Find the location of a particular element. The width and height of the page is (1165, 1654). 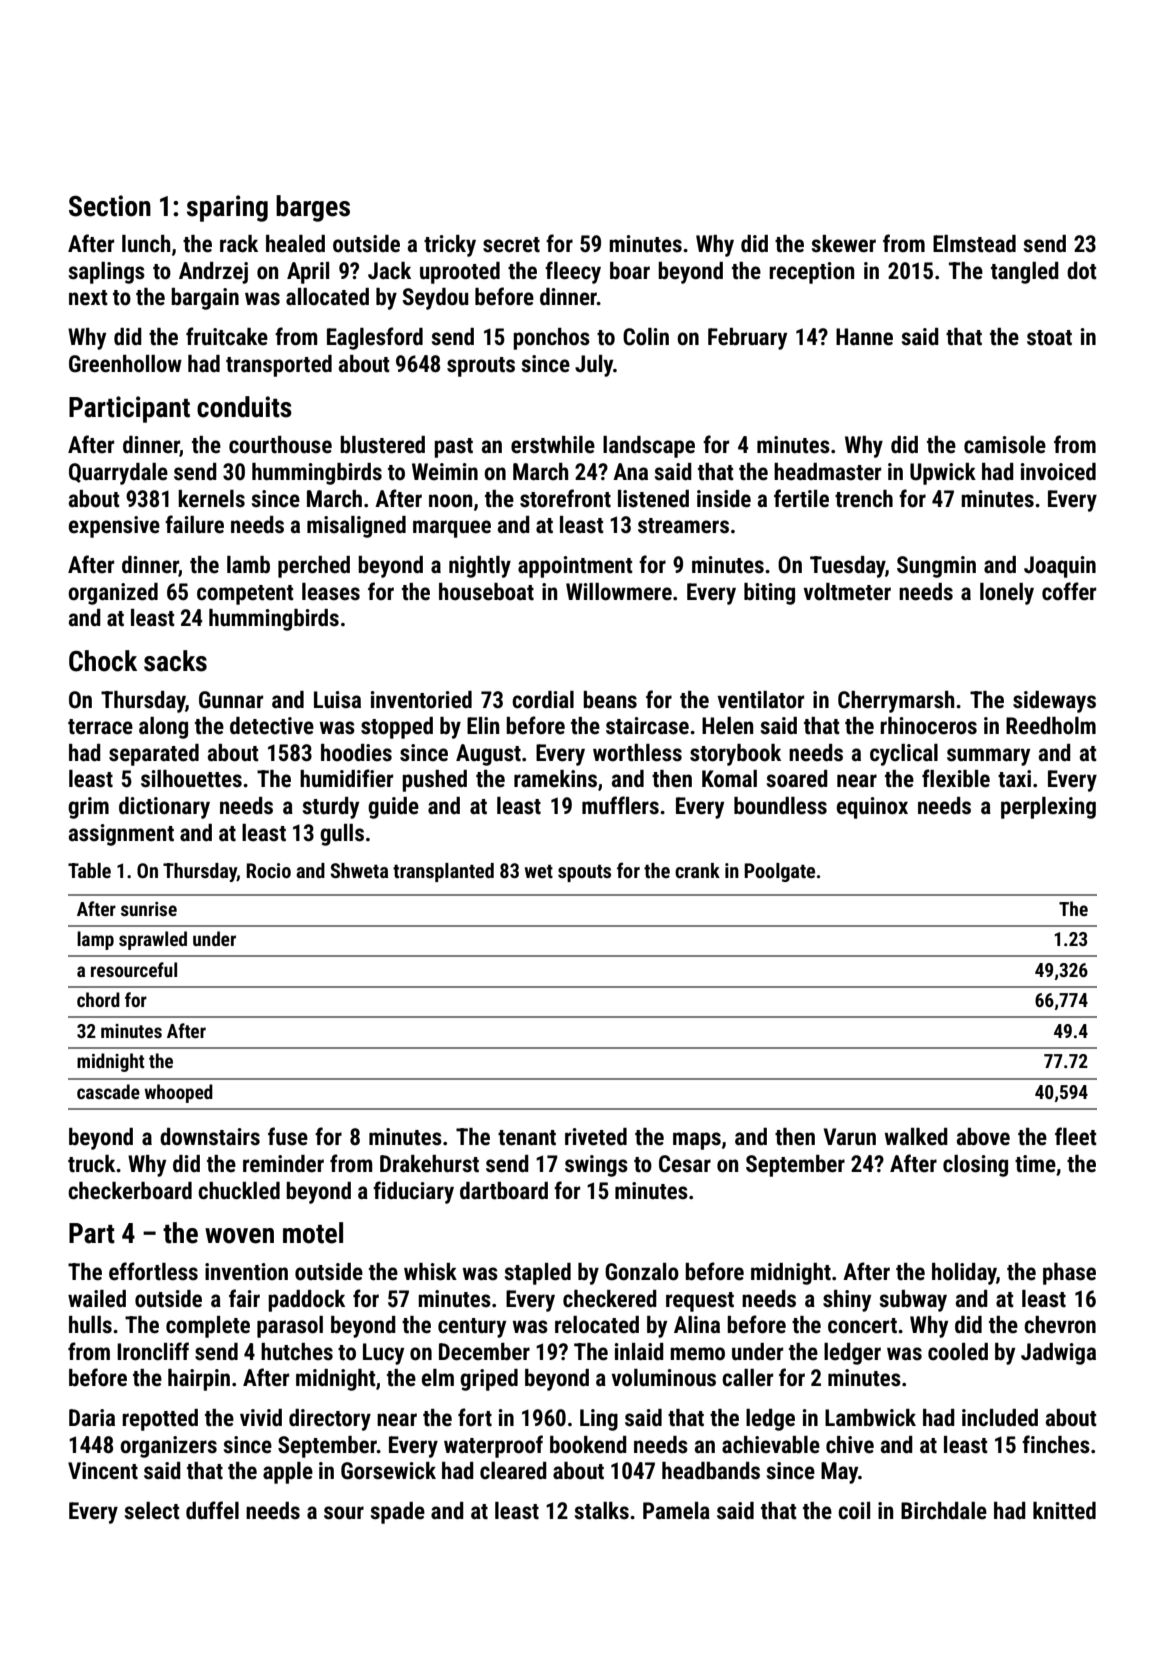

next is located at coordinates (88, 298).
